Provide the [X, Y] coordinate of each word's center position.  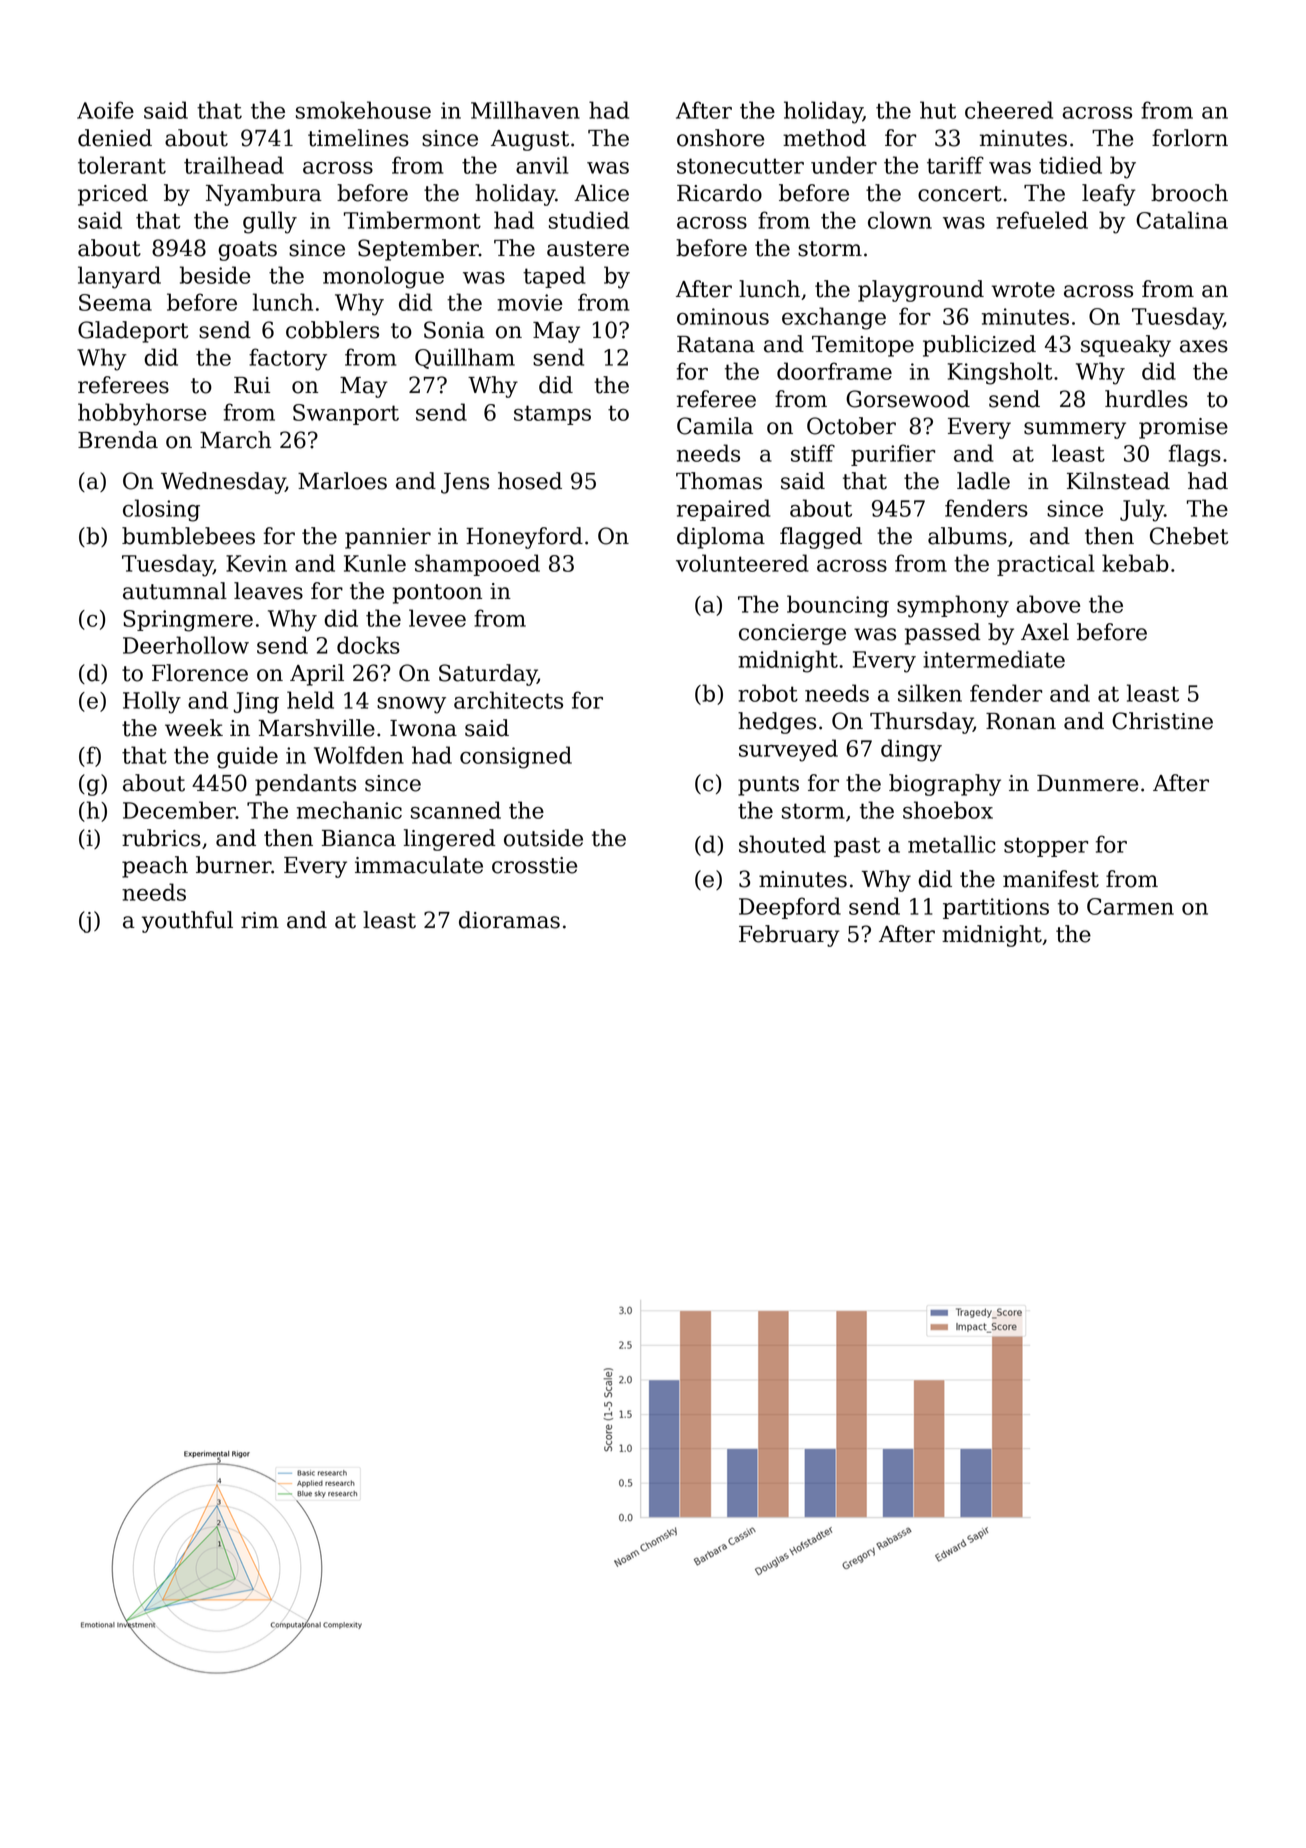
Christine [1162, 721]
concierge [792, 634]
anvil [542, 165]
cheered [1009, 110]
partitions [996, 908]
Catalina [1182, 220]
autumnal [175, 591]
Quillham [465, 358]
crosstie [534, 865]
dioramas [509, 920]
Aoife [105, 110]
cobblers [332, 330]
